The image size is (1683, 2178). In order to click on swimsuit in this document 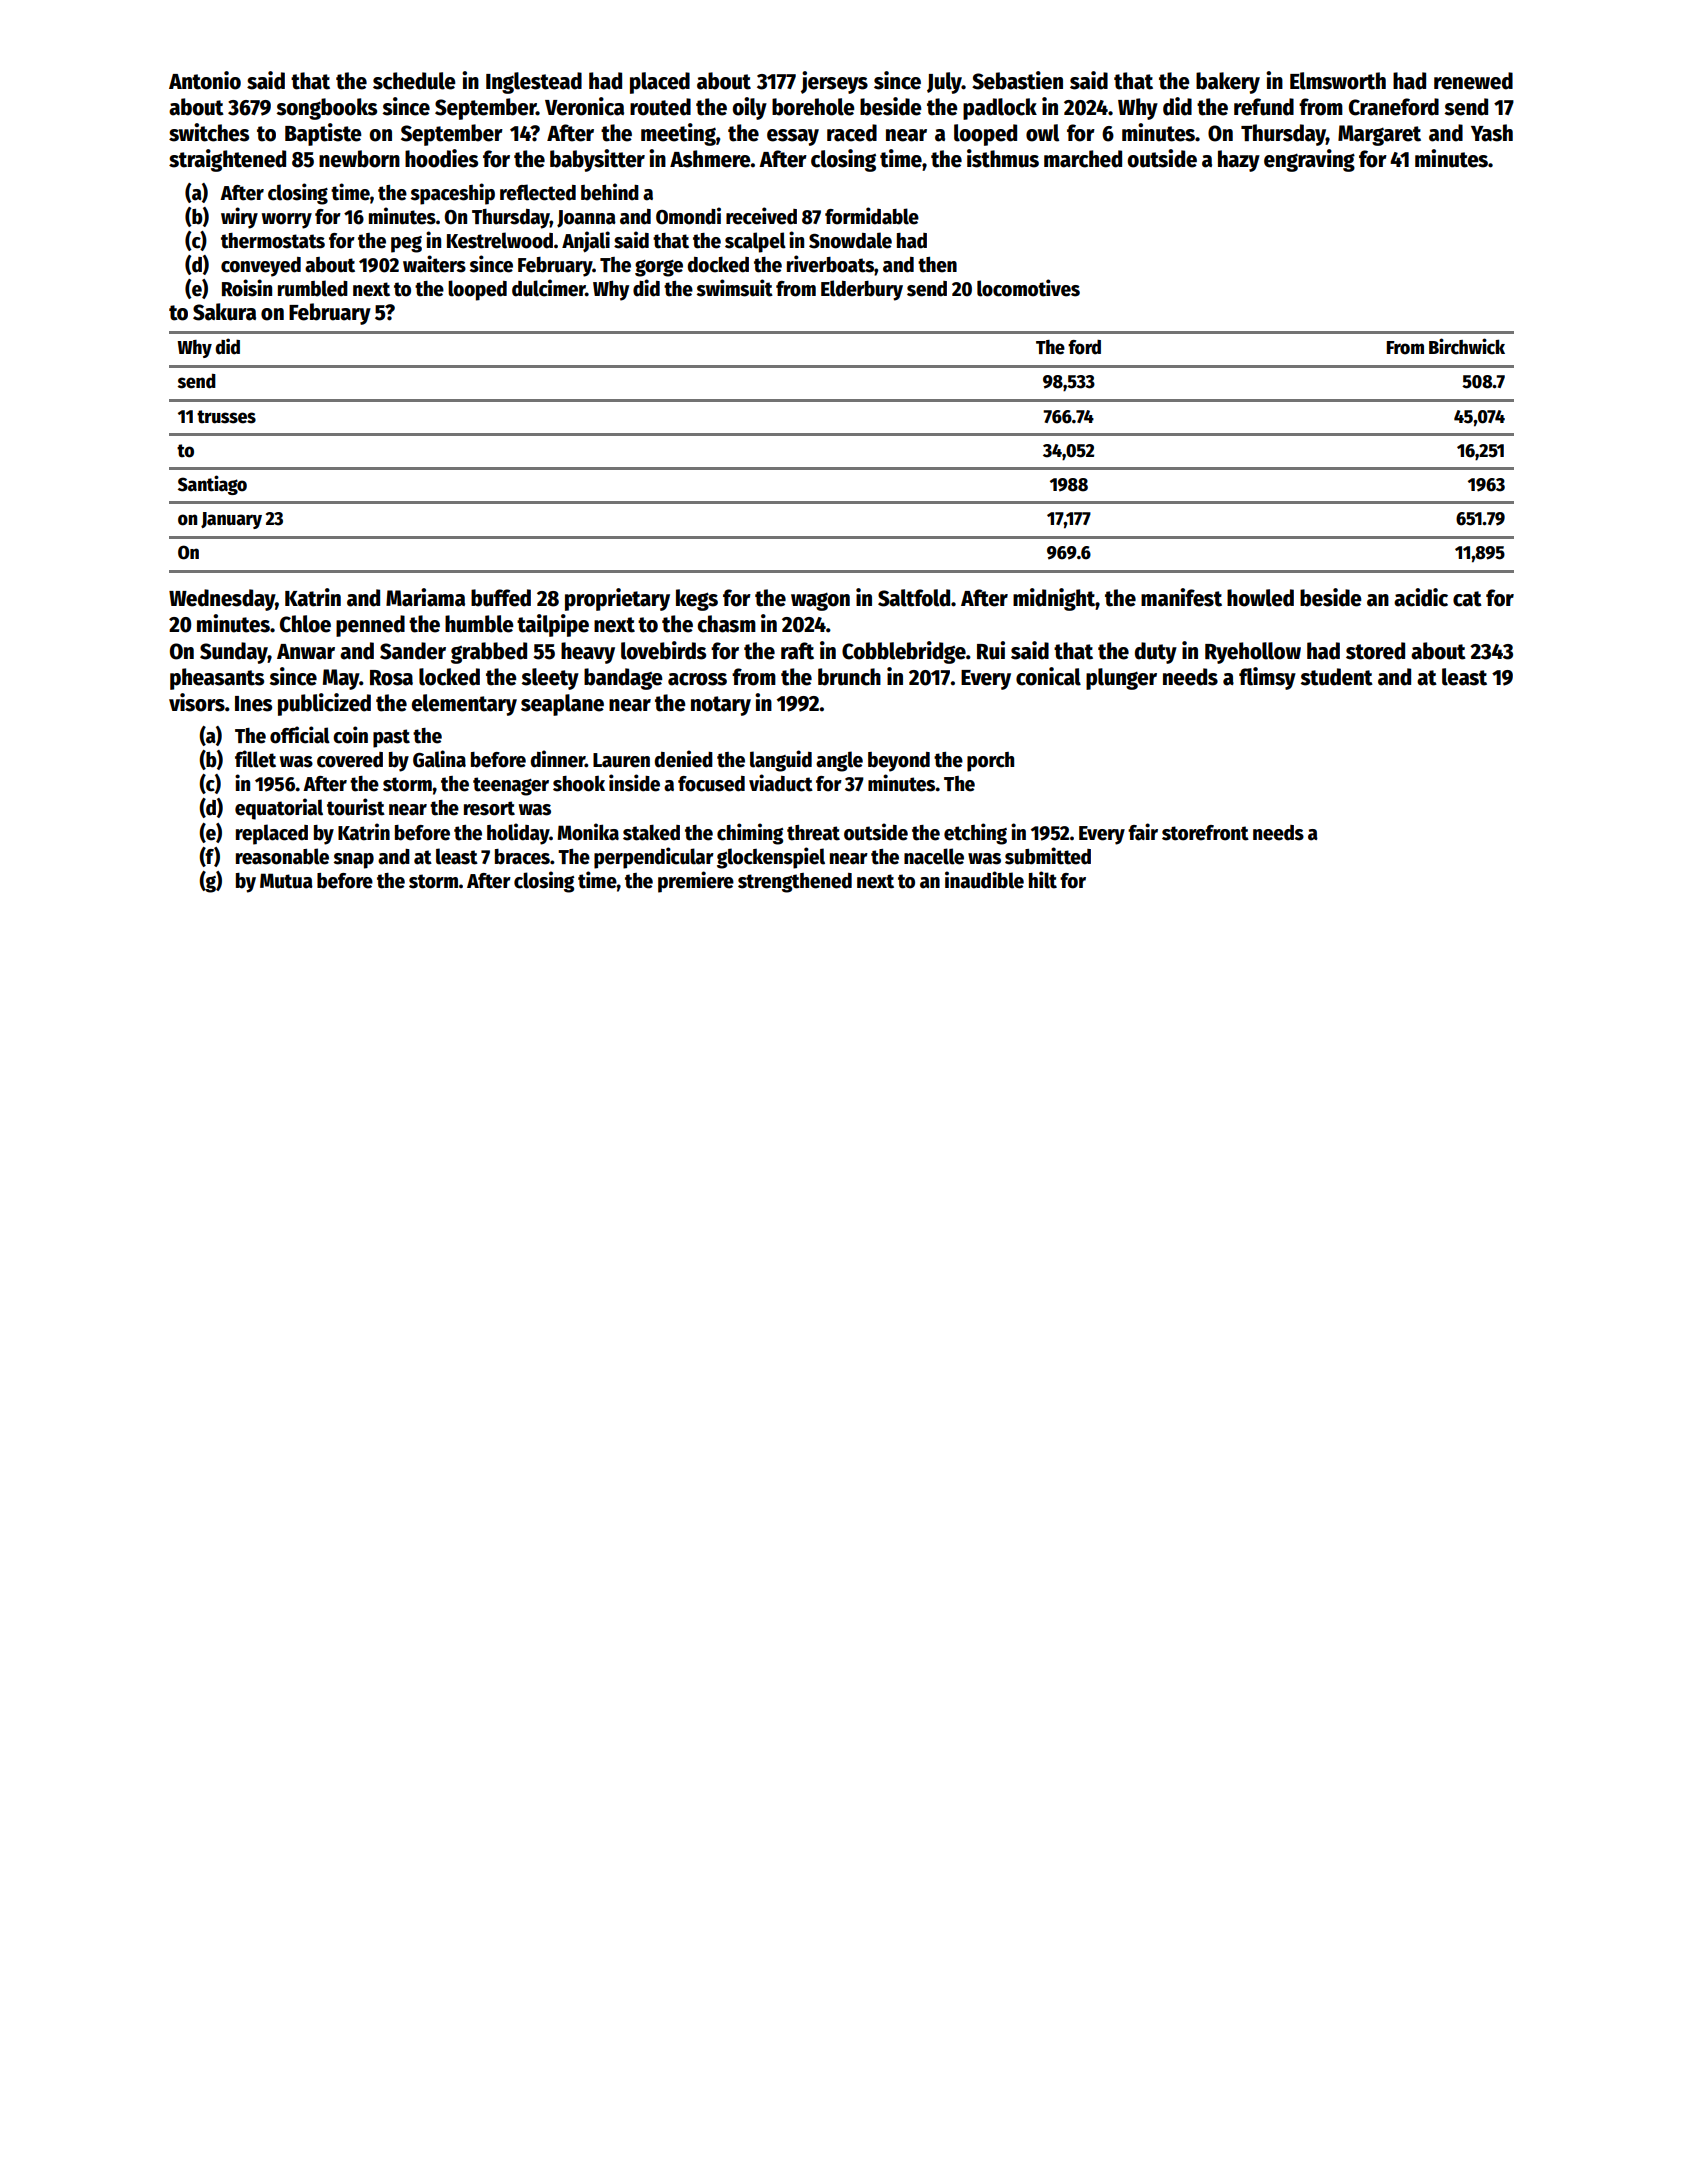, I will do `click(734, 288)`.
